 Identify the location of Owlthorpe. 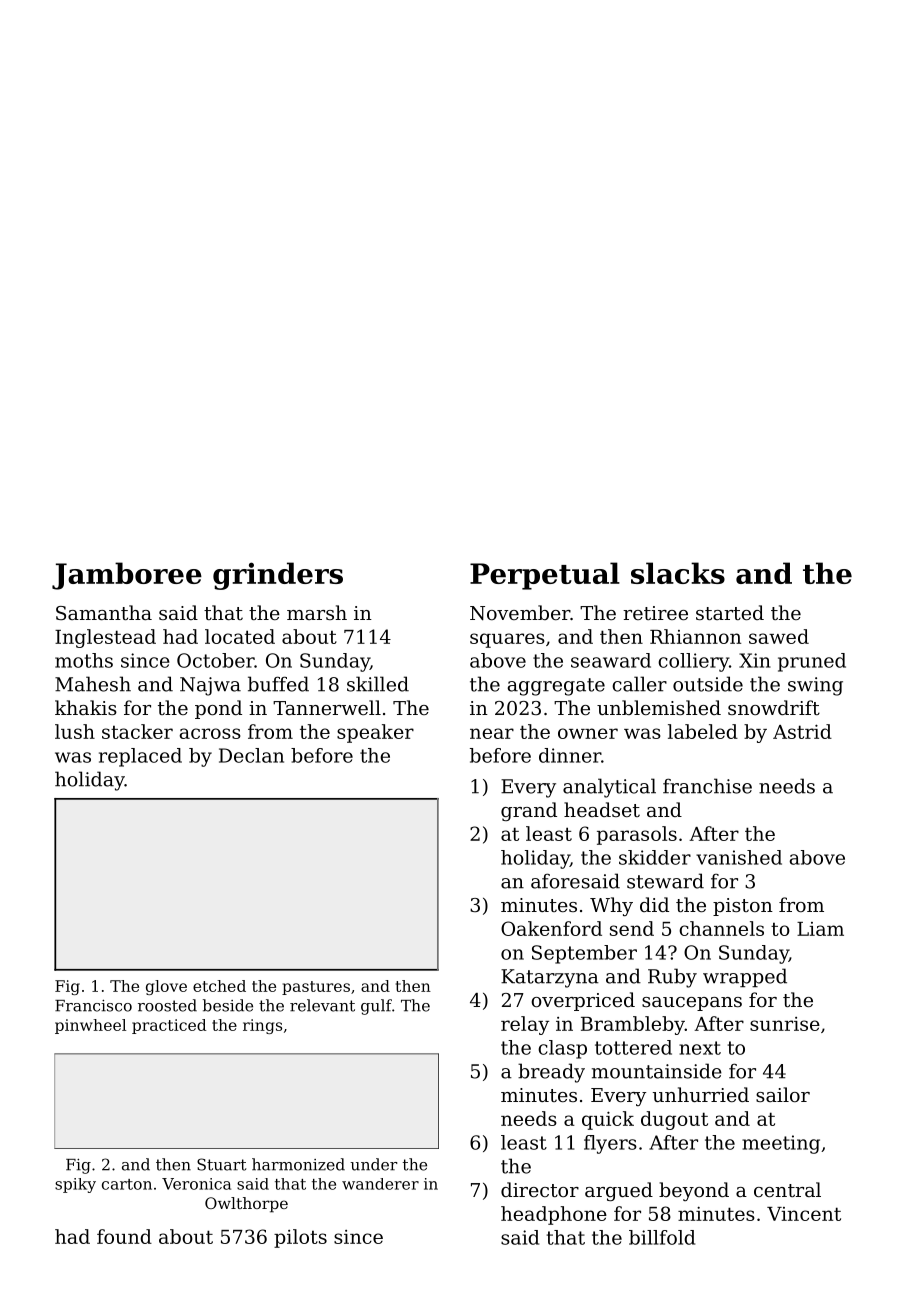
(246, 1205).
